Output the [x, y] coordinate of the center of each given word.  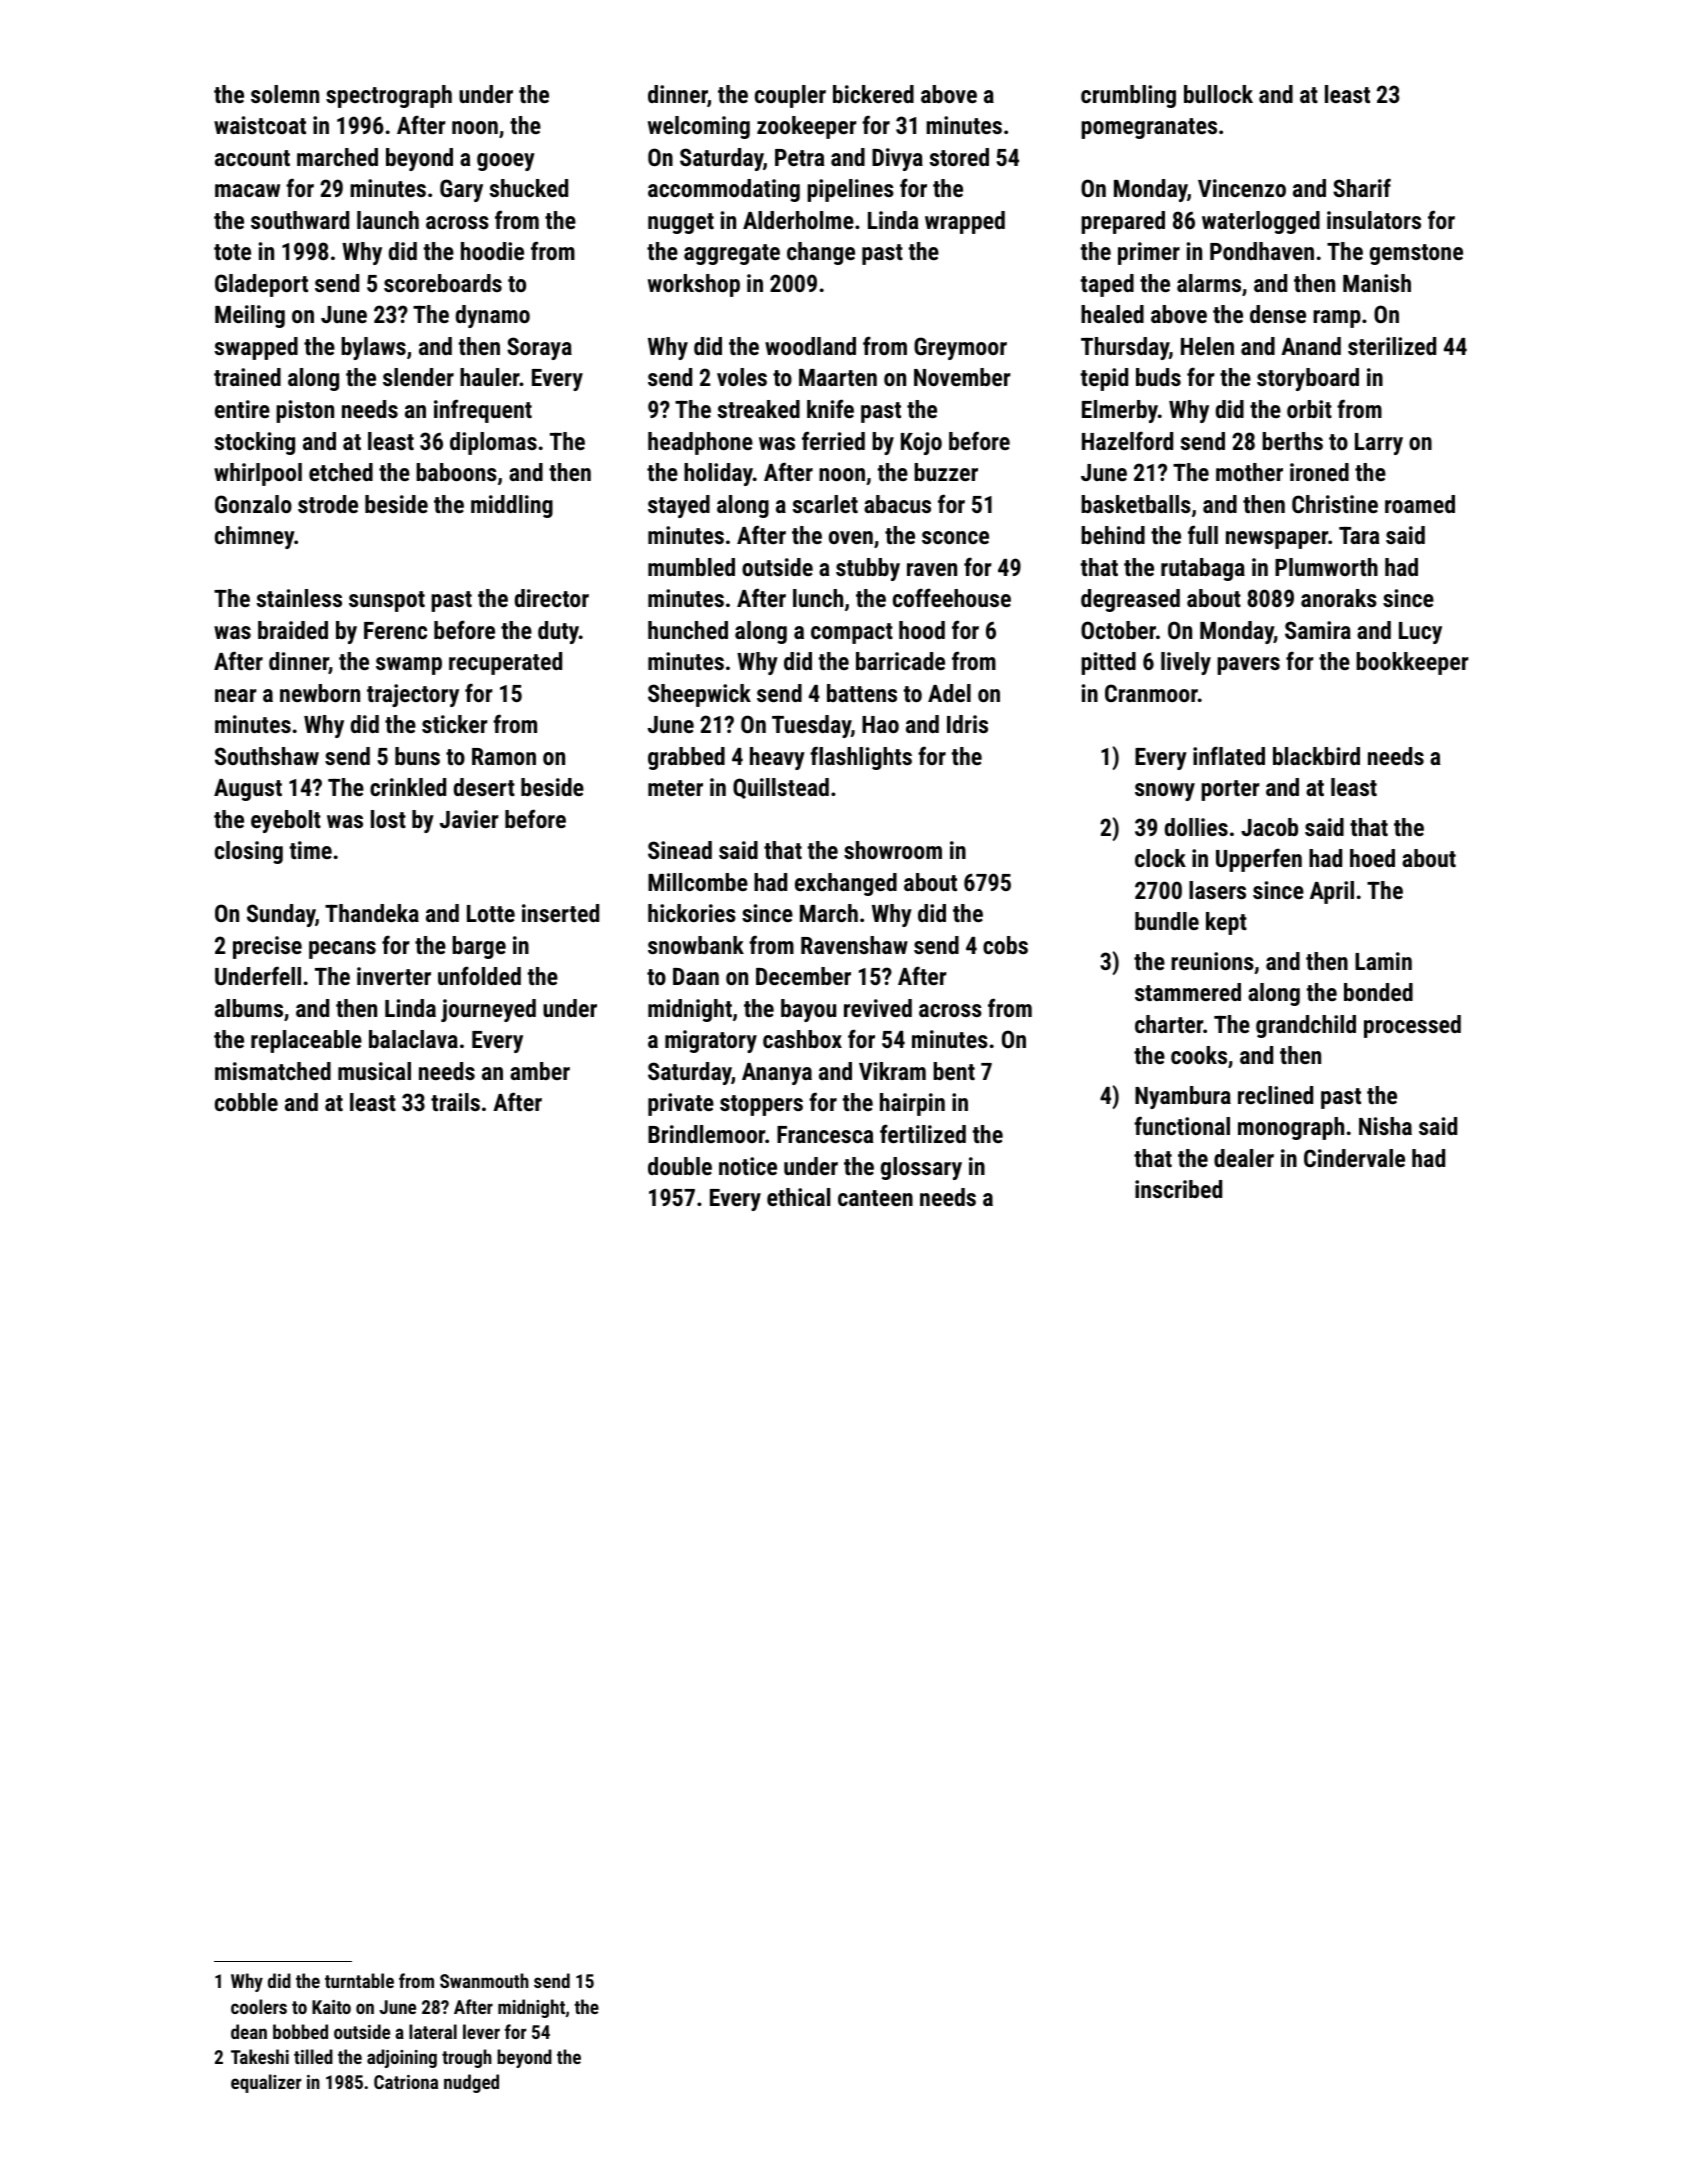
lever [481, 2031]
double [680, 1166]
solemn [285, 94]
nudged [471, 2083]
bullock [1218, 94]
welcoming [699, 127]
